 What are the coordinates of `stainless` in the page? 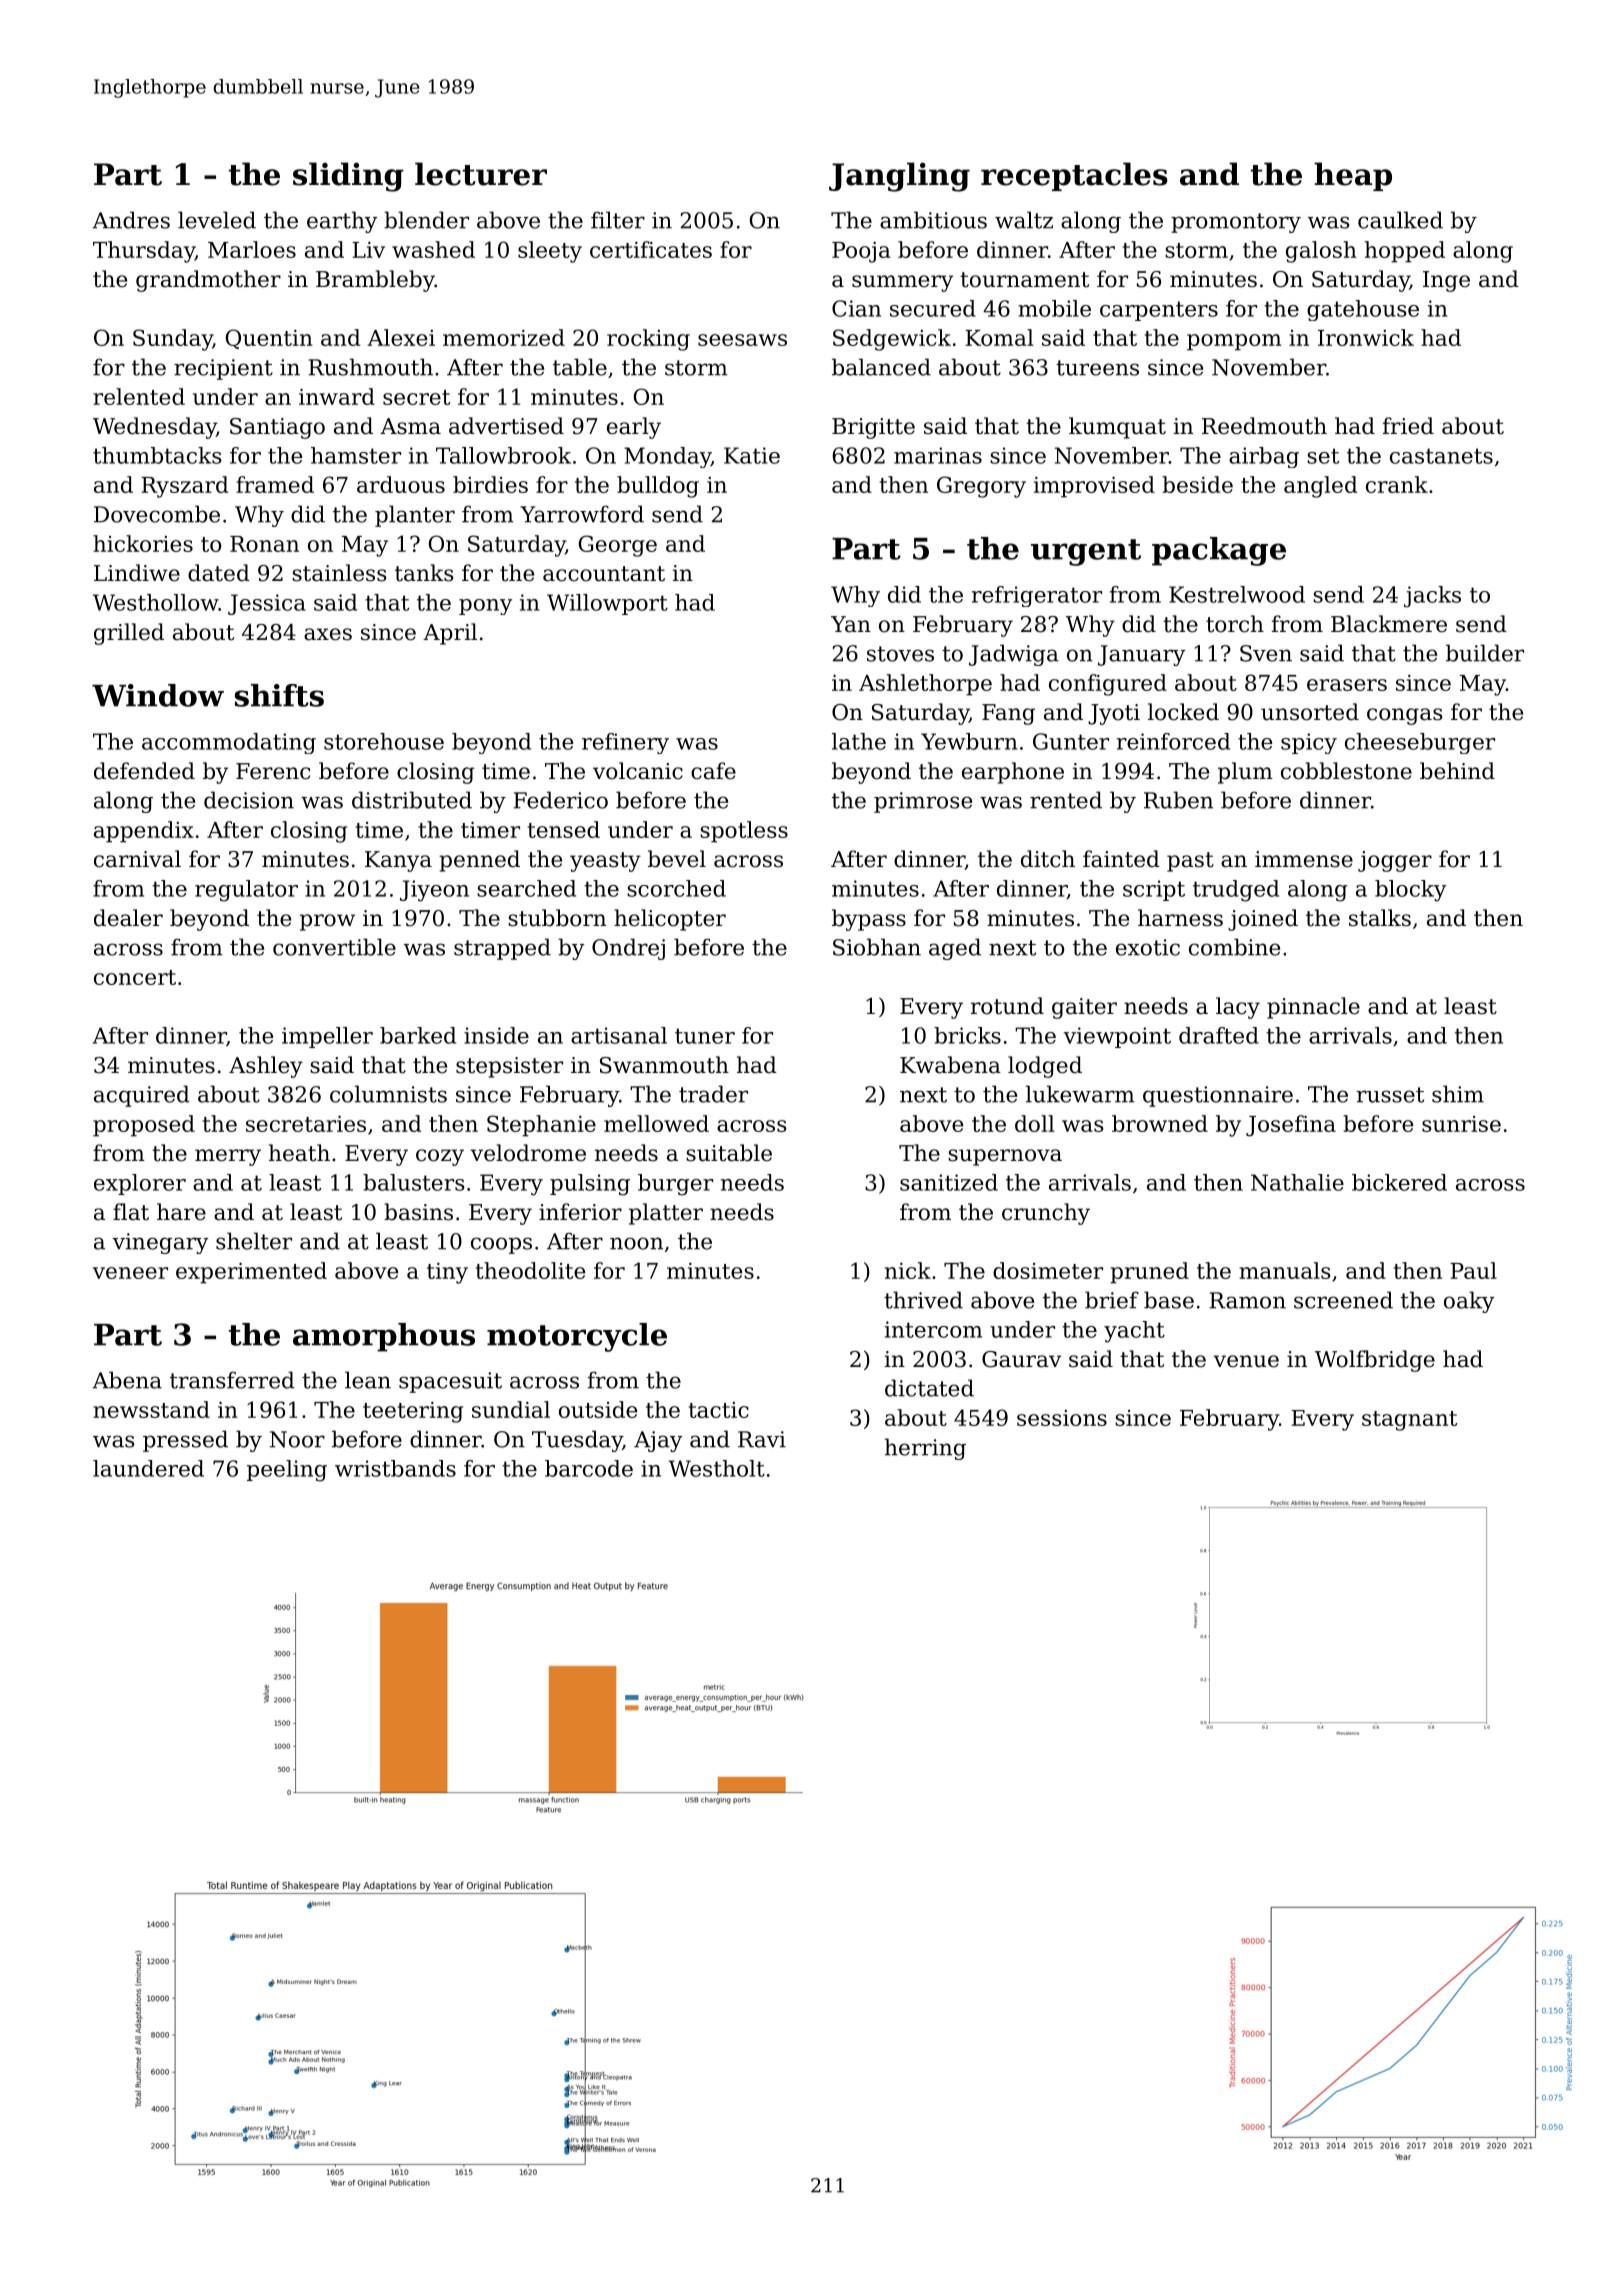 It's located at (339, 573).
